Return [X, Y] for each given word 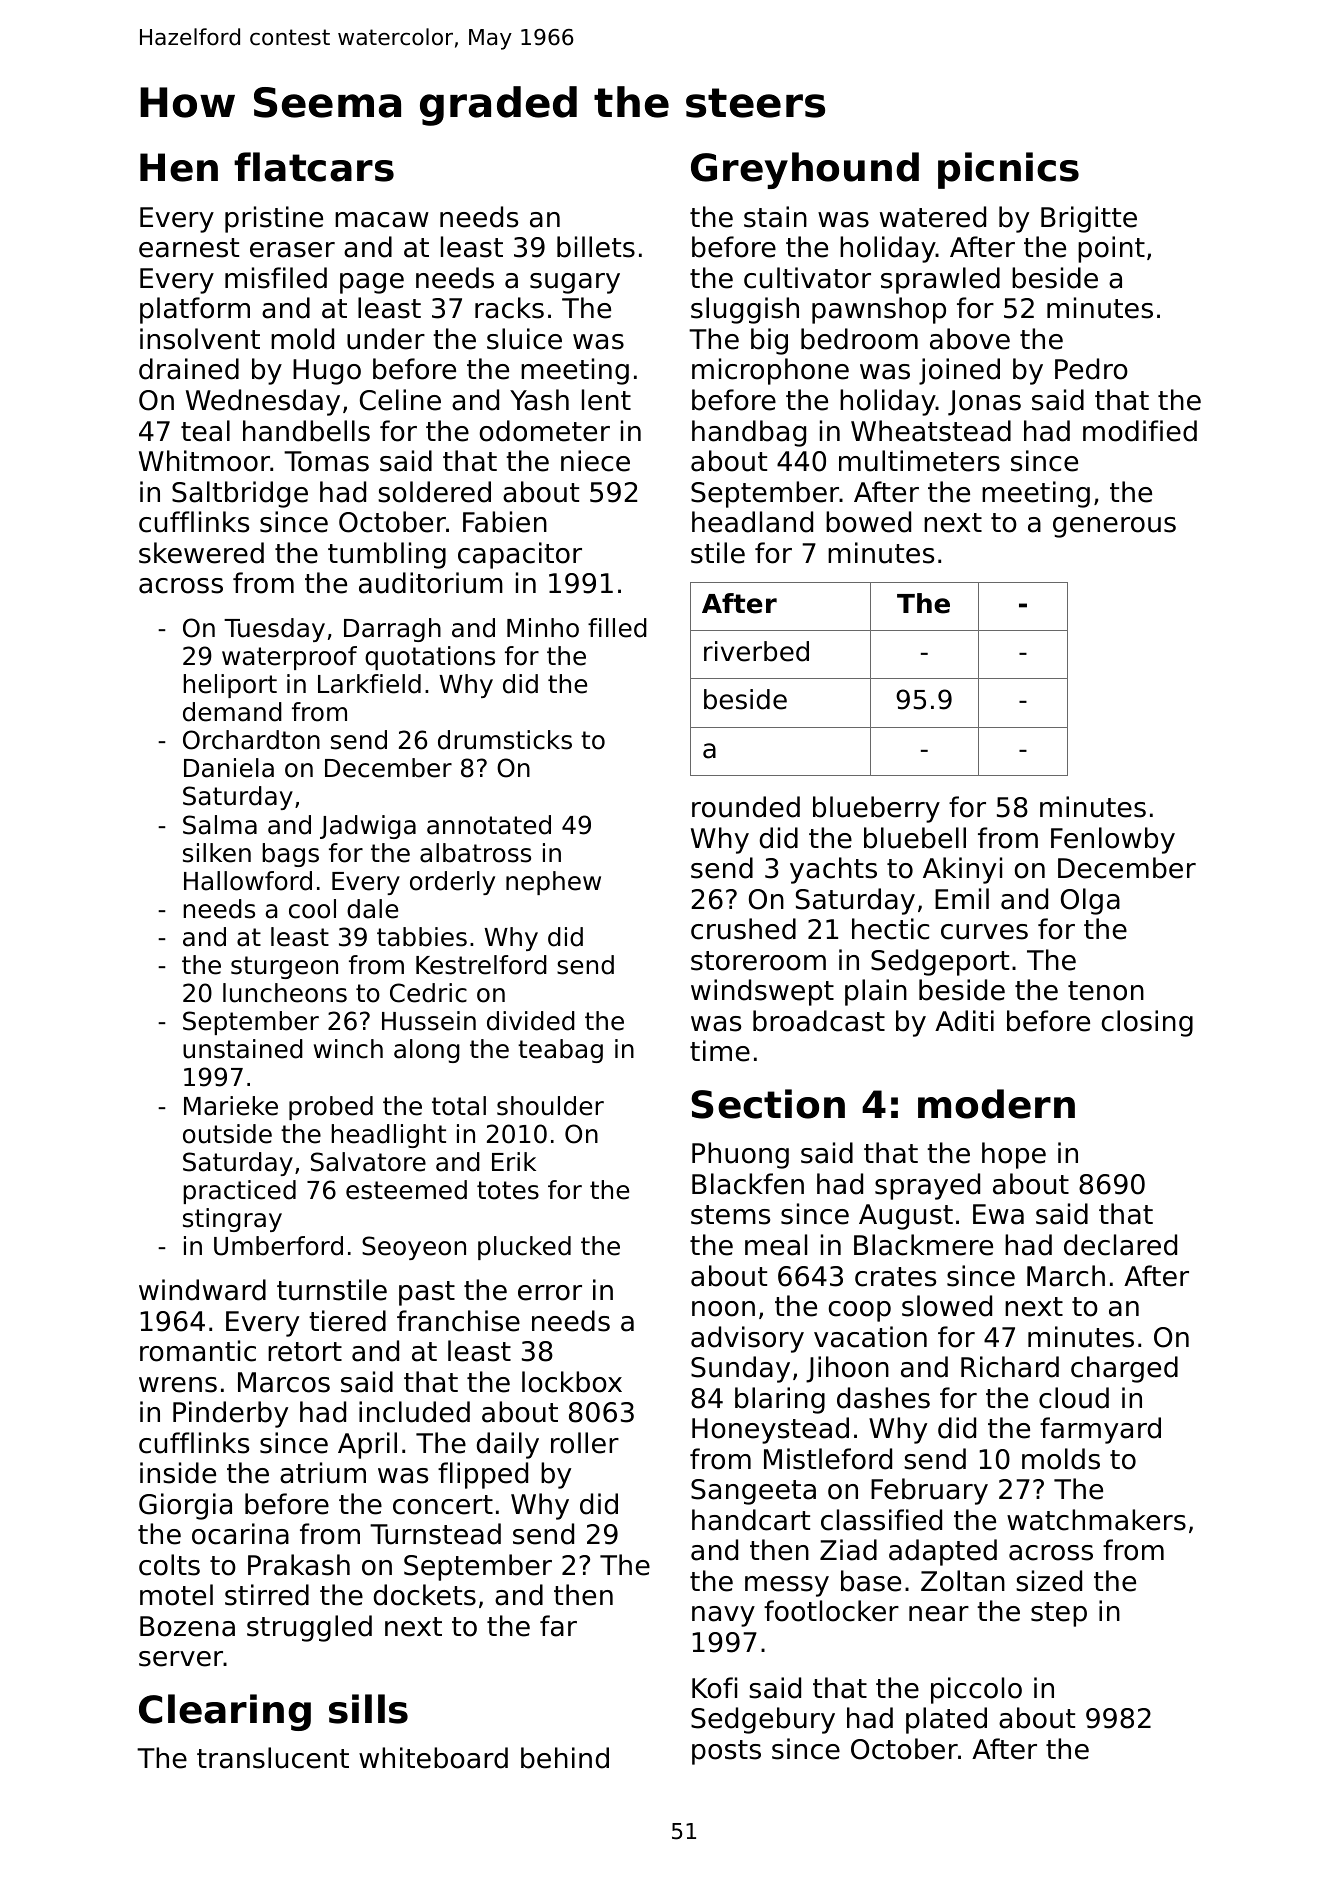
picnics [1008, 170]
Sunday [740, 1369]
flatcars [314, 167]
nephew [553, 883]
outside [227, 1134]
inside [178, 1473]
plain [876, 992]
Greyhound [805, 170]
